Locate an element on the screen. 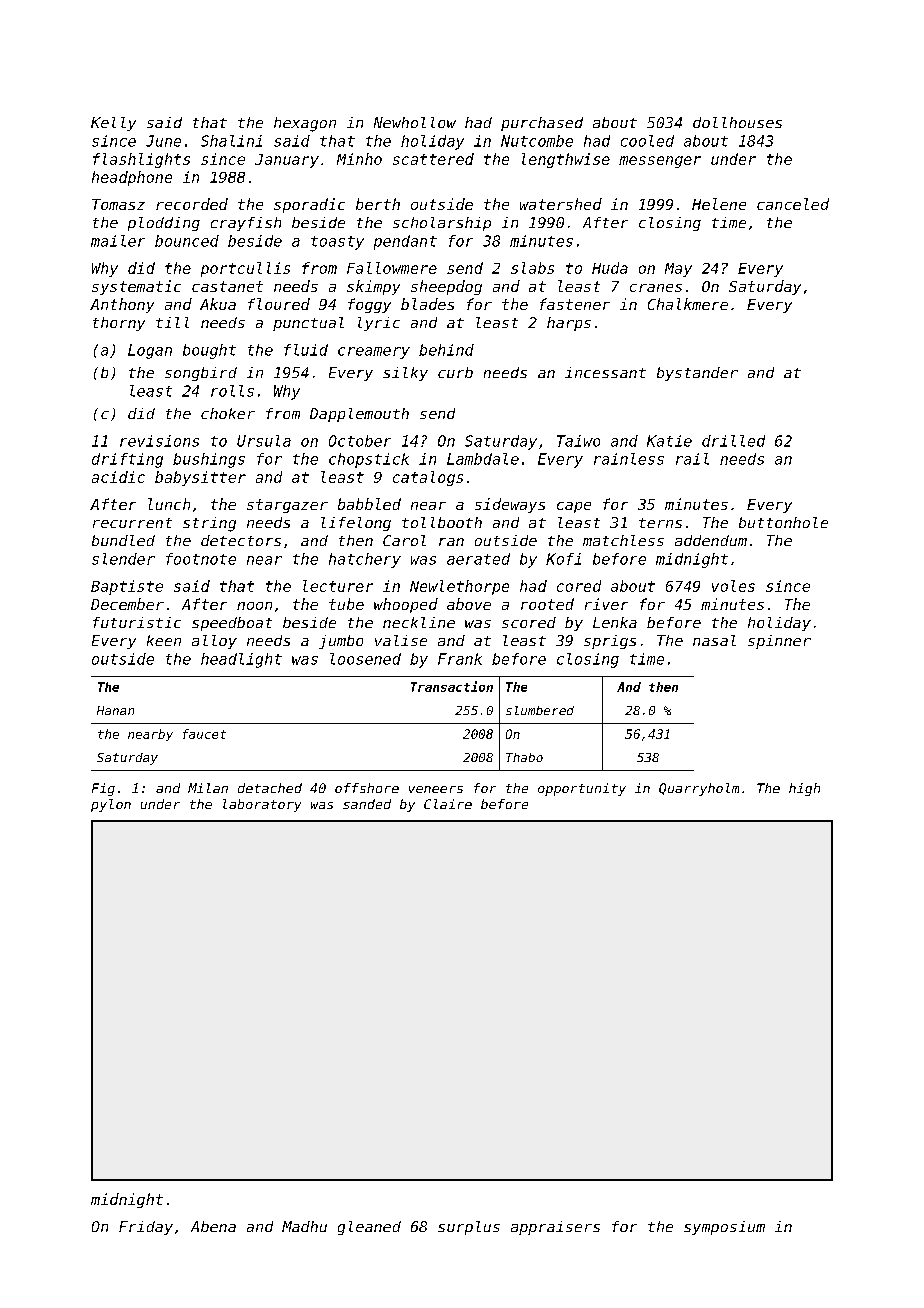  Dapplemouth is located at coordinates (359, 415).
